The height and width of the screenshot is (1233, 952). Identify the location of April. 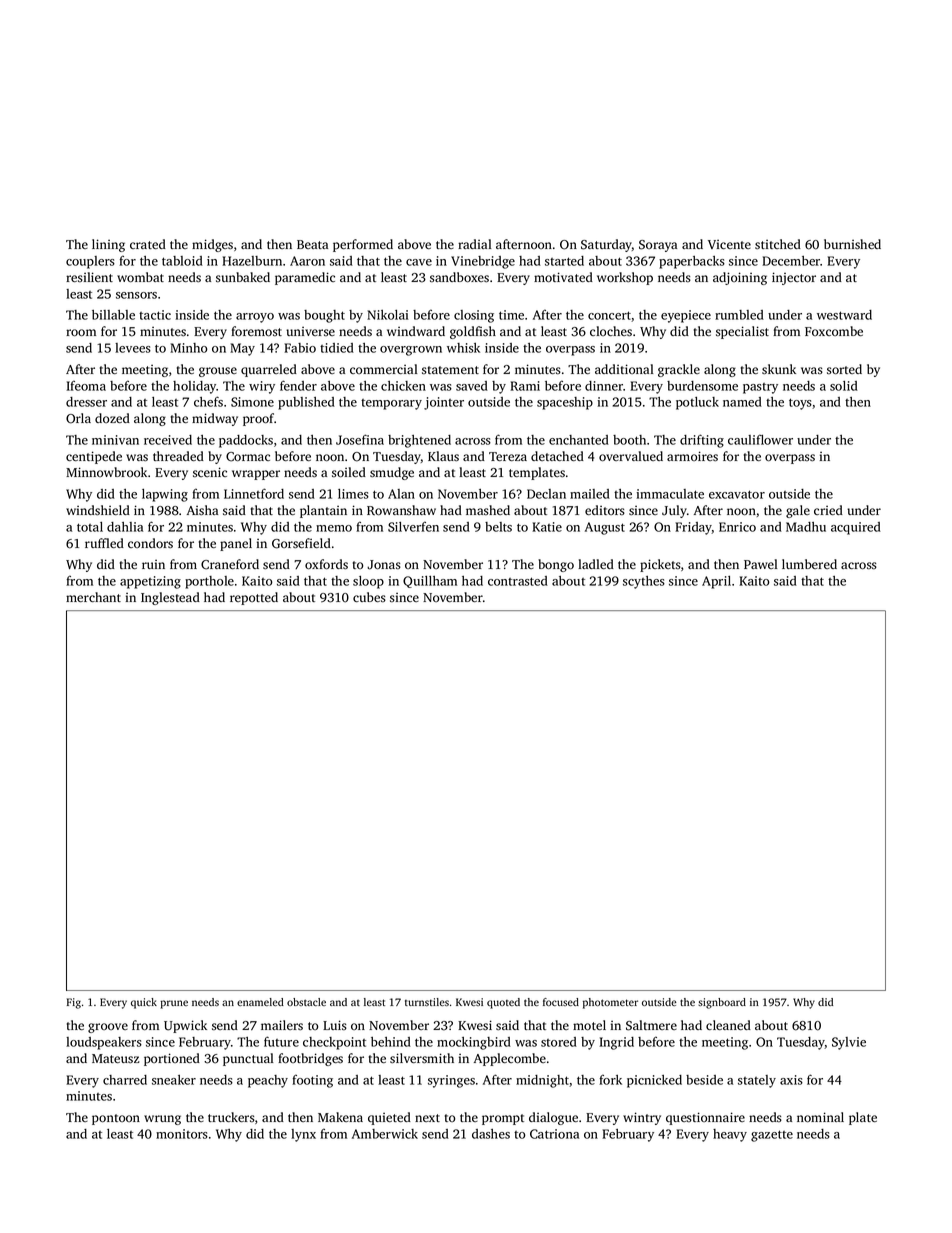
(716, 582).
